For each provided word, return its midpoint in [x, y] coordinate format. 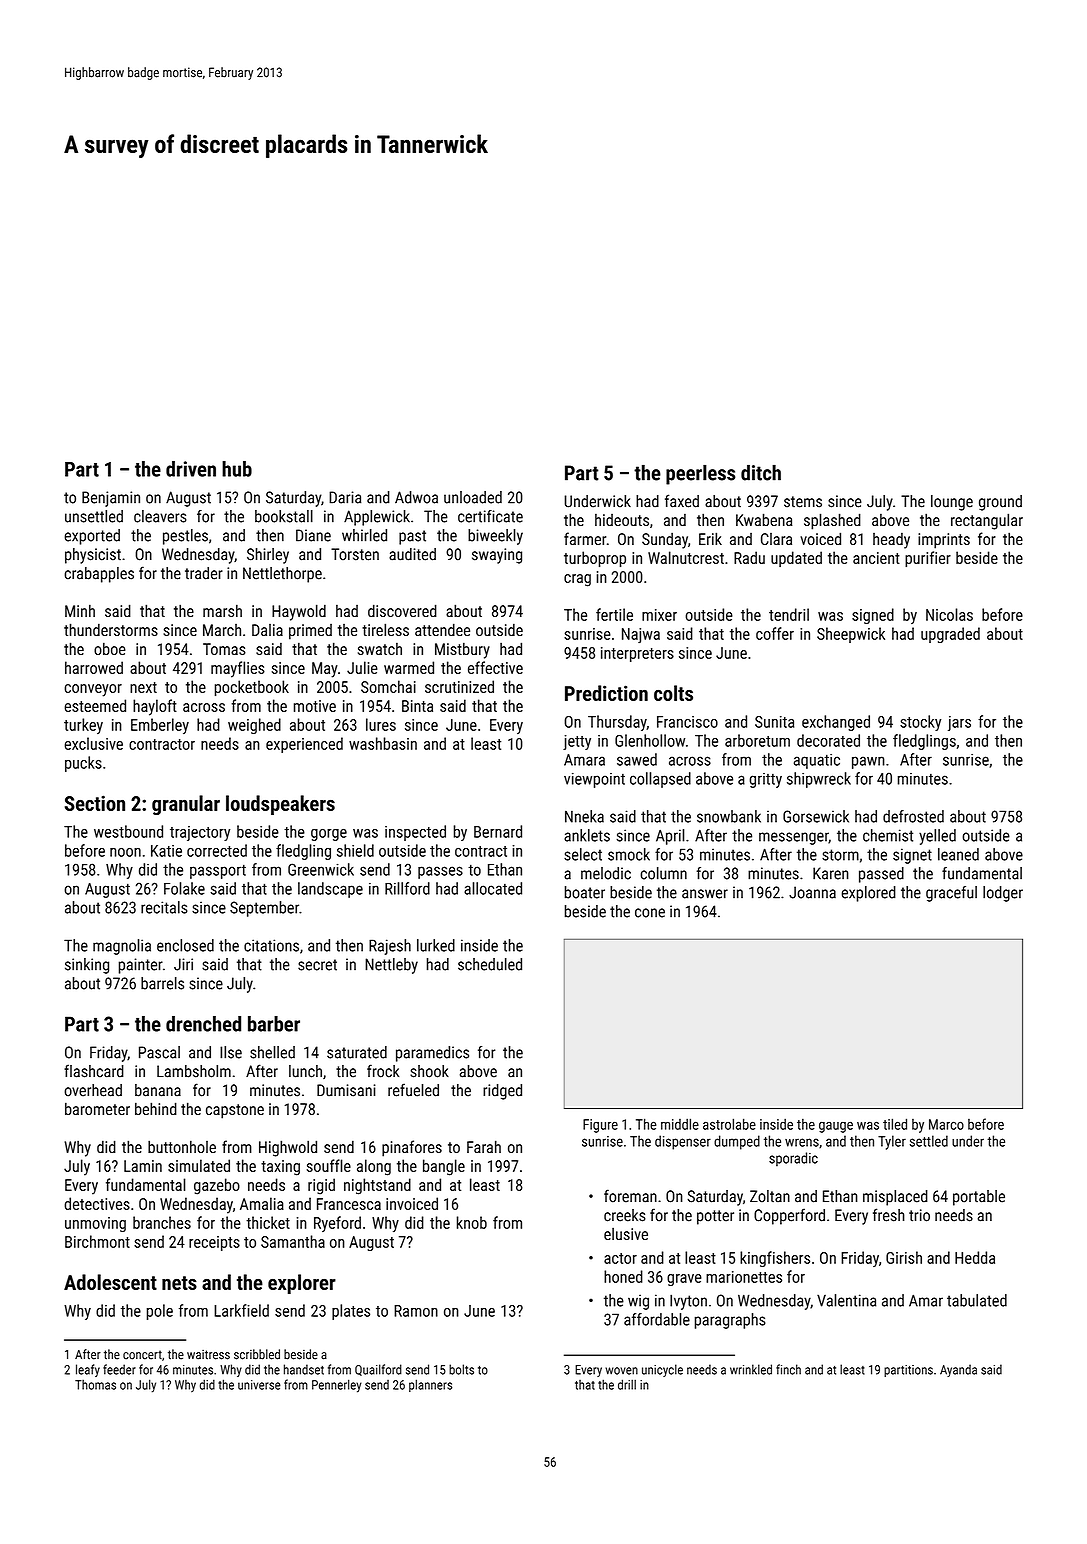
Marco [946, 1124]
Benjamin [111, 499]
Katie [166, 851]
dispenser [683, 1142]
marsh [222, 610]
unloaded [473, 497]
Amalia [262, 1203]
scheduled [490, 964]
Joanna [812, 892]
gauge [836, 1127]
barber [274, 1024]
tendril [789, 614]
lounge [952, 503]
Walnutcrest [686, 557]
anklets [587, 835]
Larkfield [241, 1310]
